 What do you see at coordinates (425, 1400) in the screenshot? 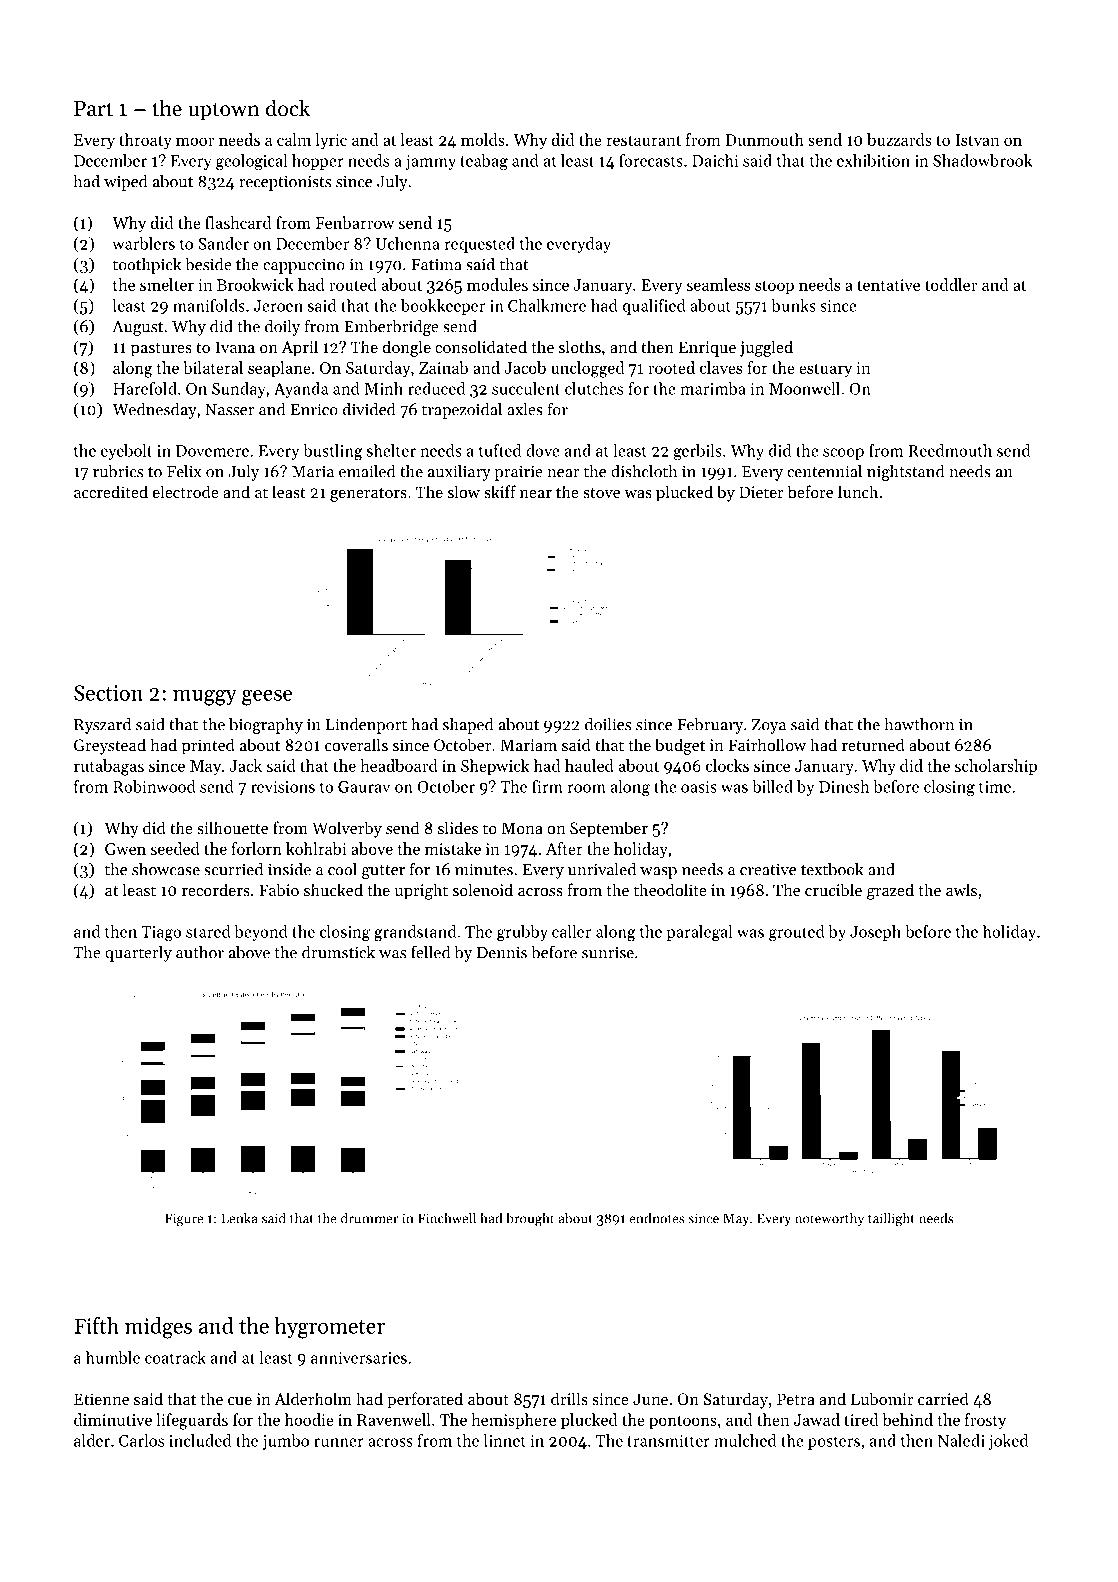
I see `perforated` at bounding box center [425, 1400].
